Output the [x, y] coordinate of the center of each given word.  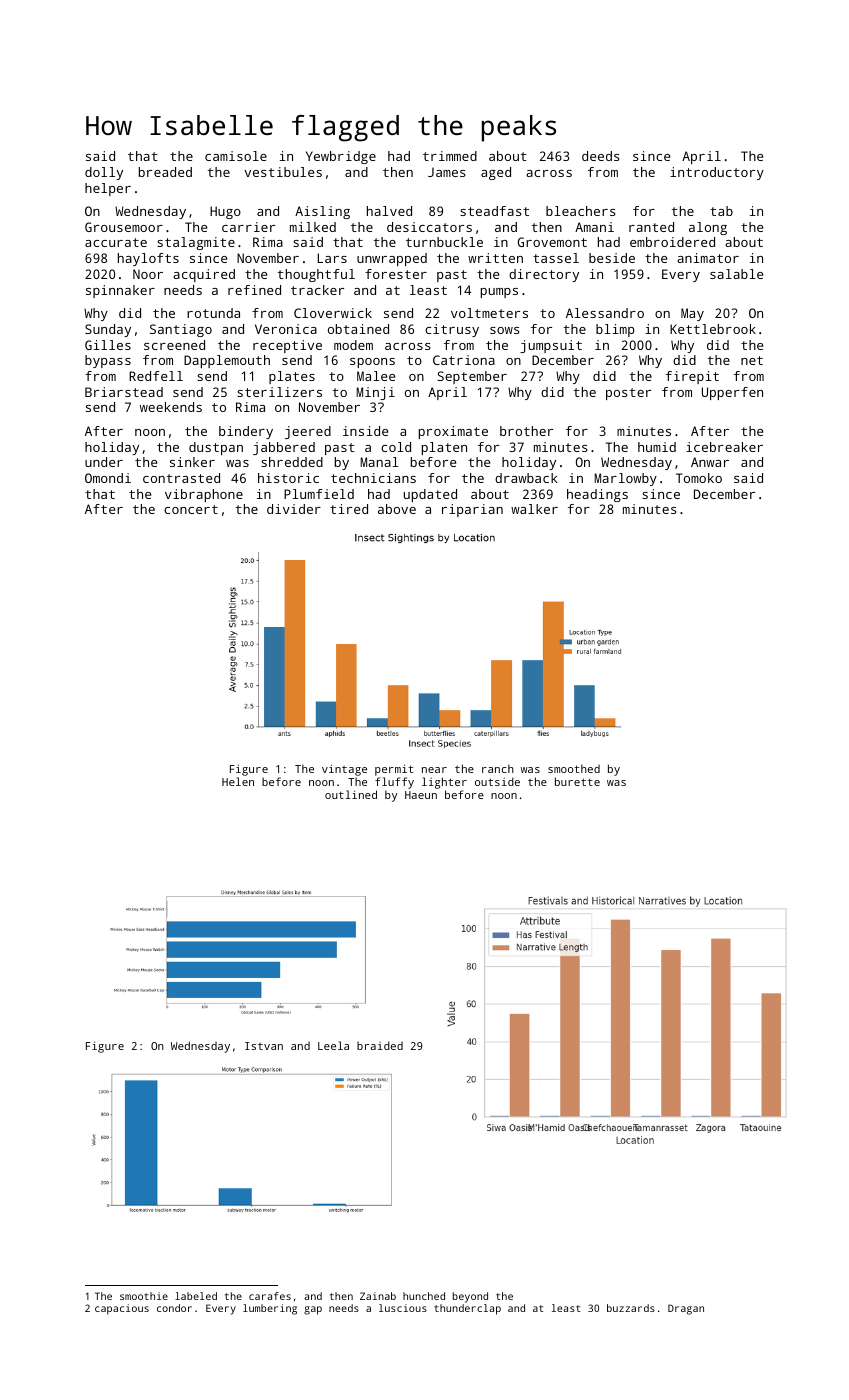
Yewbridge [341, 157]
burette [577, 781]
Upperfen [732, 393]
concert [191, 509]
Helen [238, 781]
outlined [351, 794]
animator [708, 258]
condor [174, 1308]
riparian [472, 510]
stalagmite [196, 243]
